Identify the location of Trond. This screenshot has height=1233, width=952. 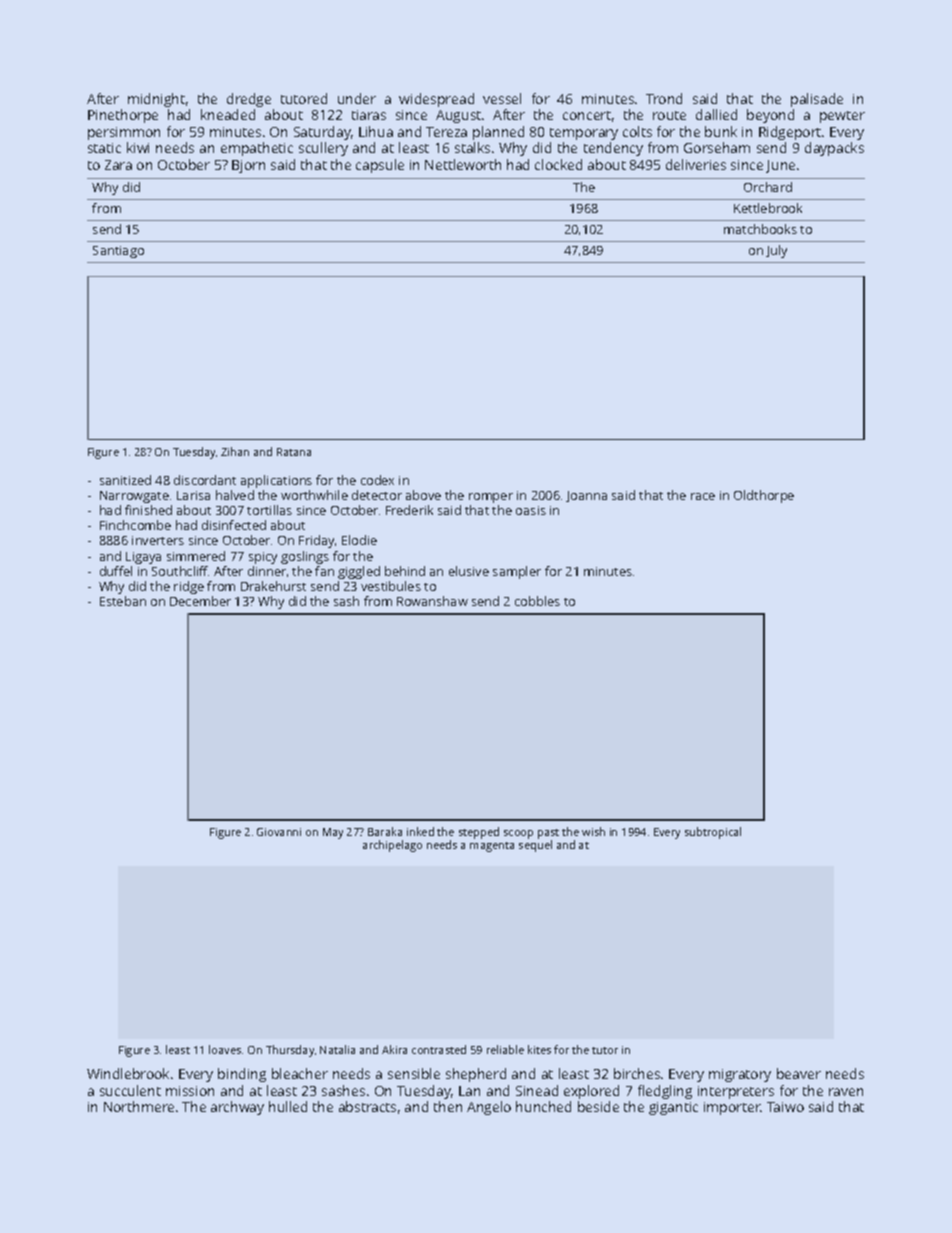
(664, 98).
